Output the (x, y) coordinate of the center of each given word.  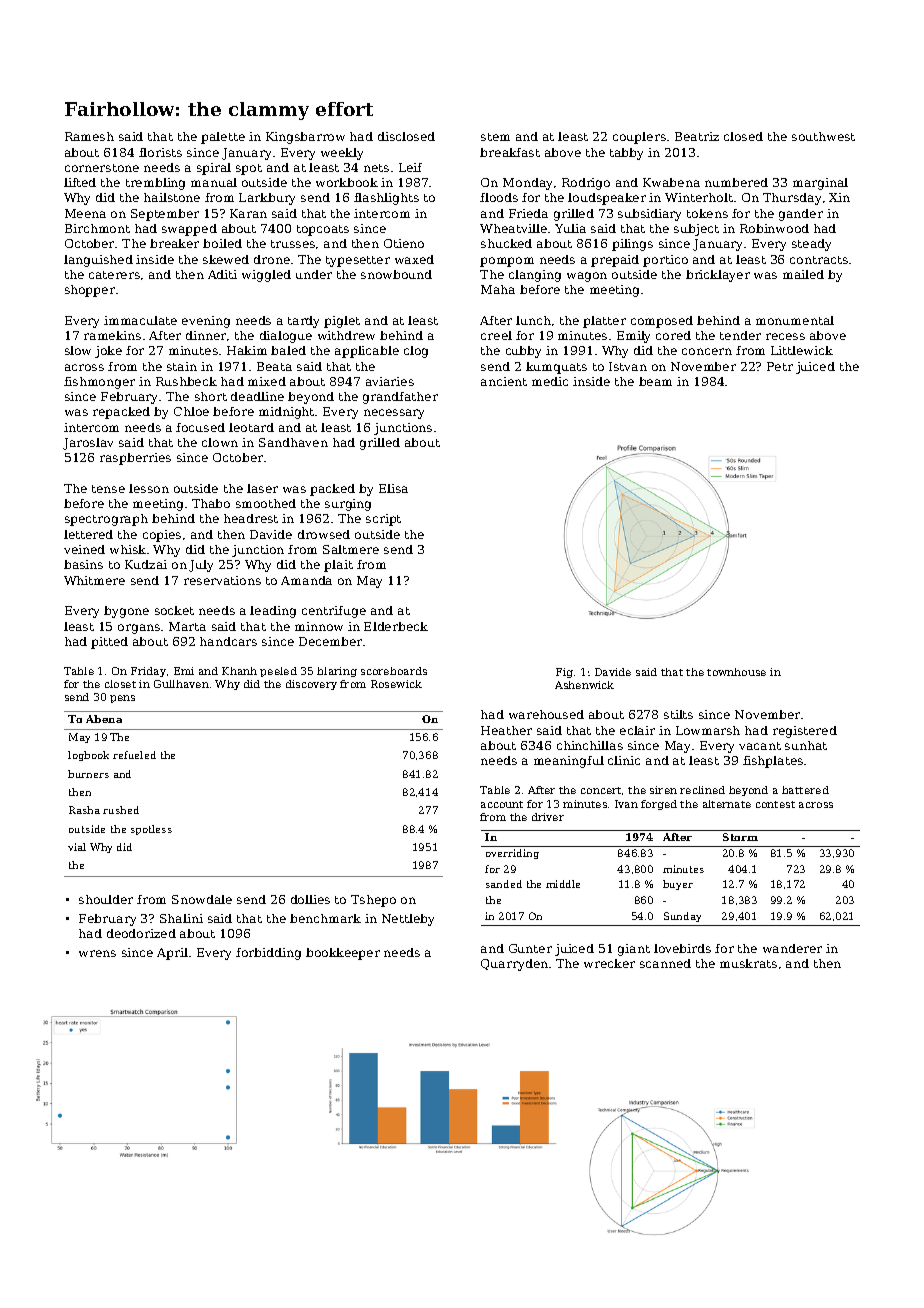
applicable (367, 352)
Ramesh (89, 136)
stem (495, 137)
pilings (632, 245)
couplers (639, 138)
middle (563, 884)
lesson (149, 488)
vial (77, 847)
